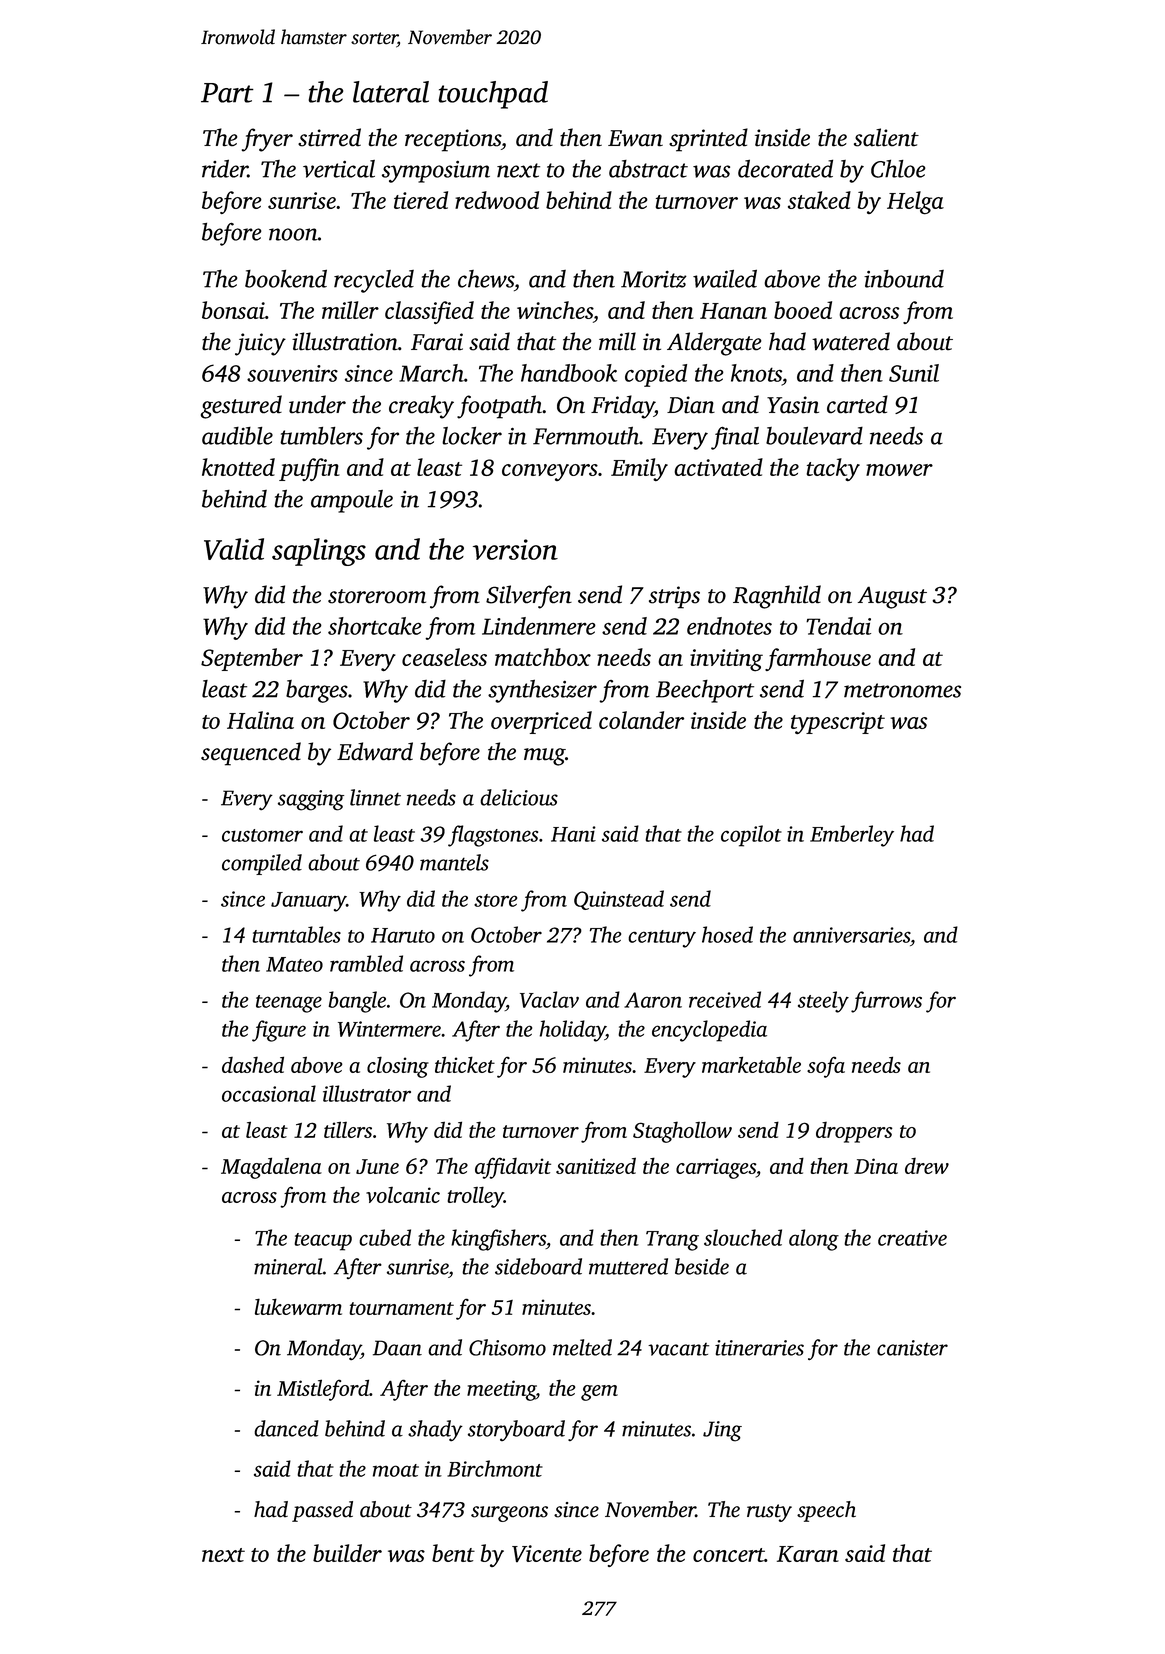 The width and height of the screenshot is (1165, 1654). Describe the element at coordinates (227, 93) in the screenshot. I see `Part` at that location.
